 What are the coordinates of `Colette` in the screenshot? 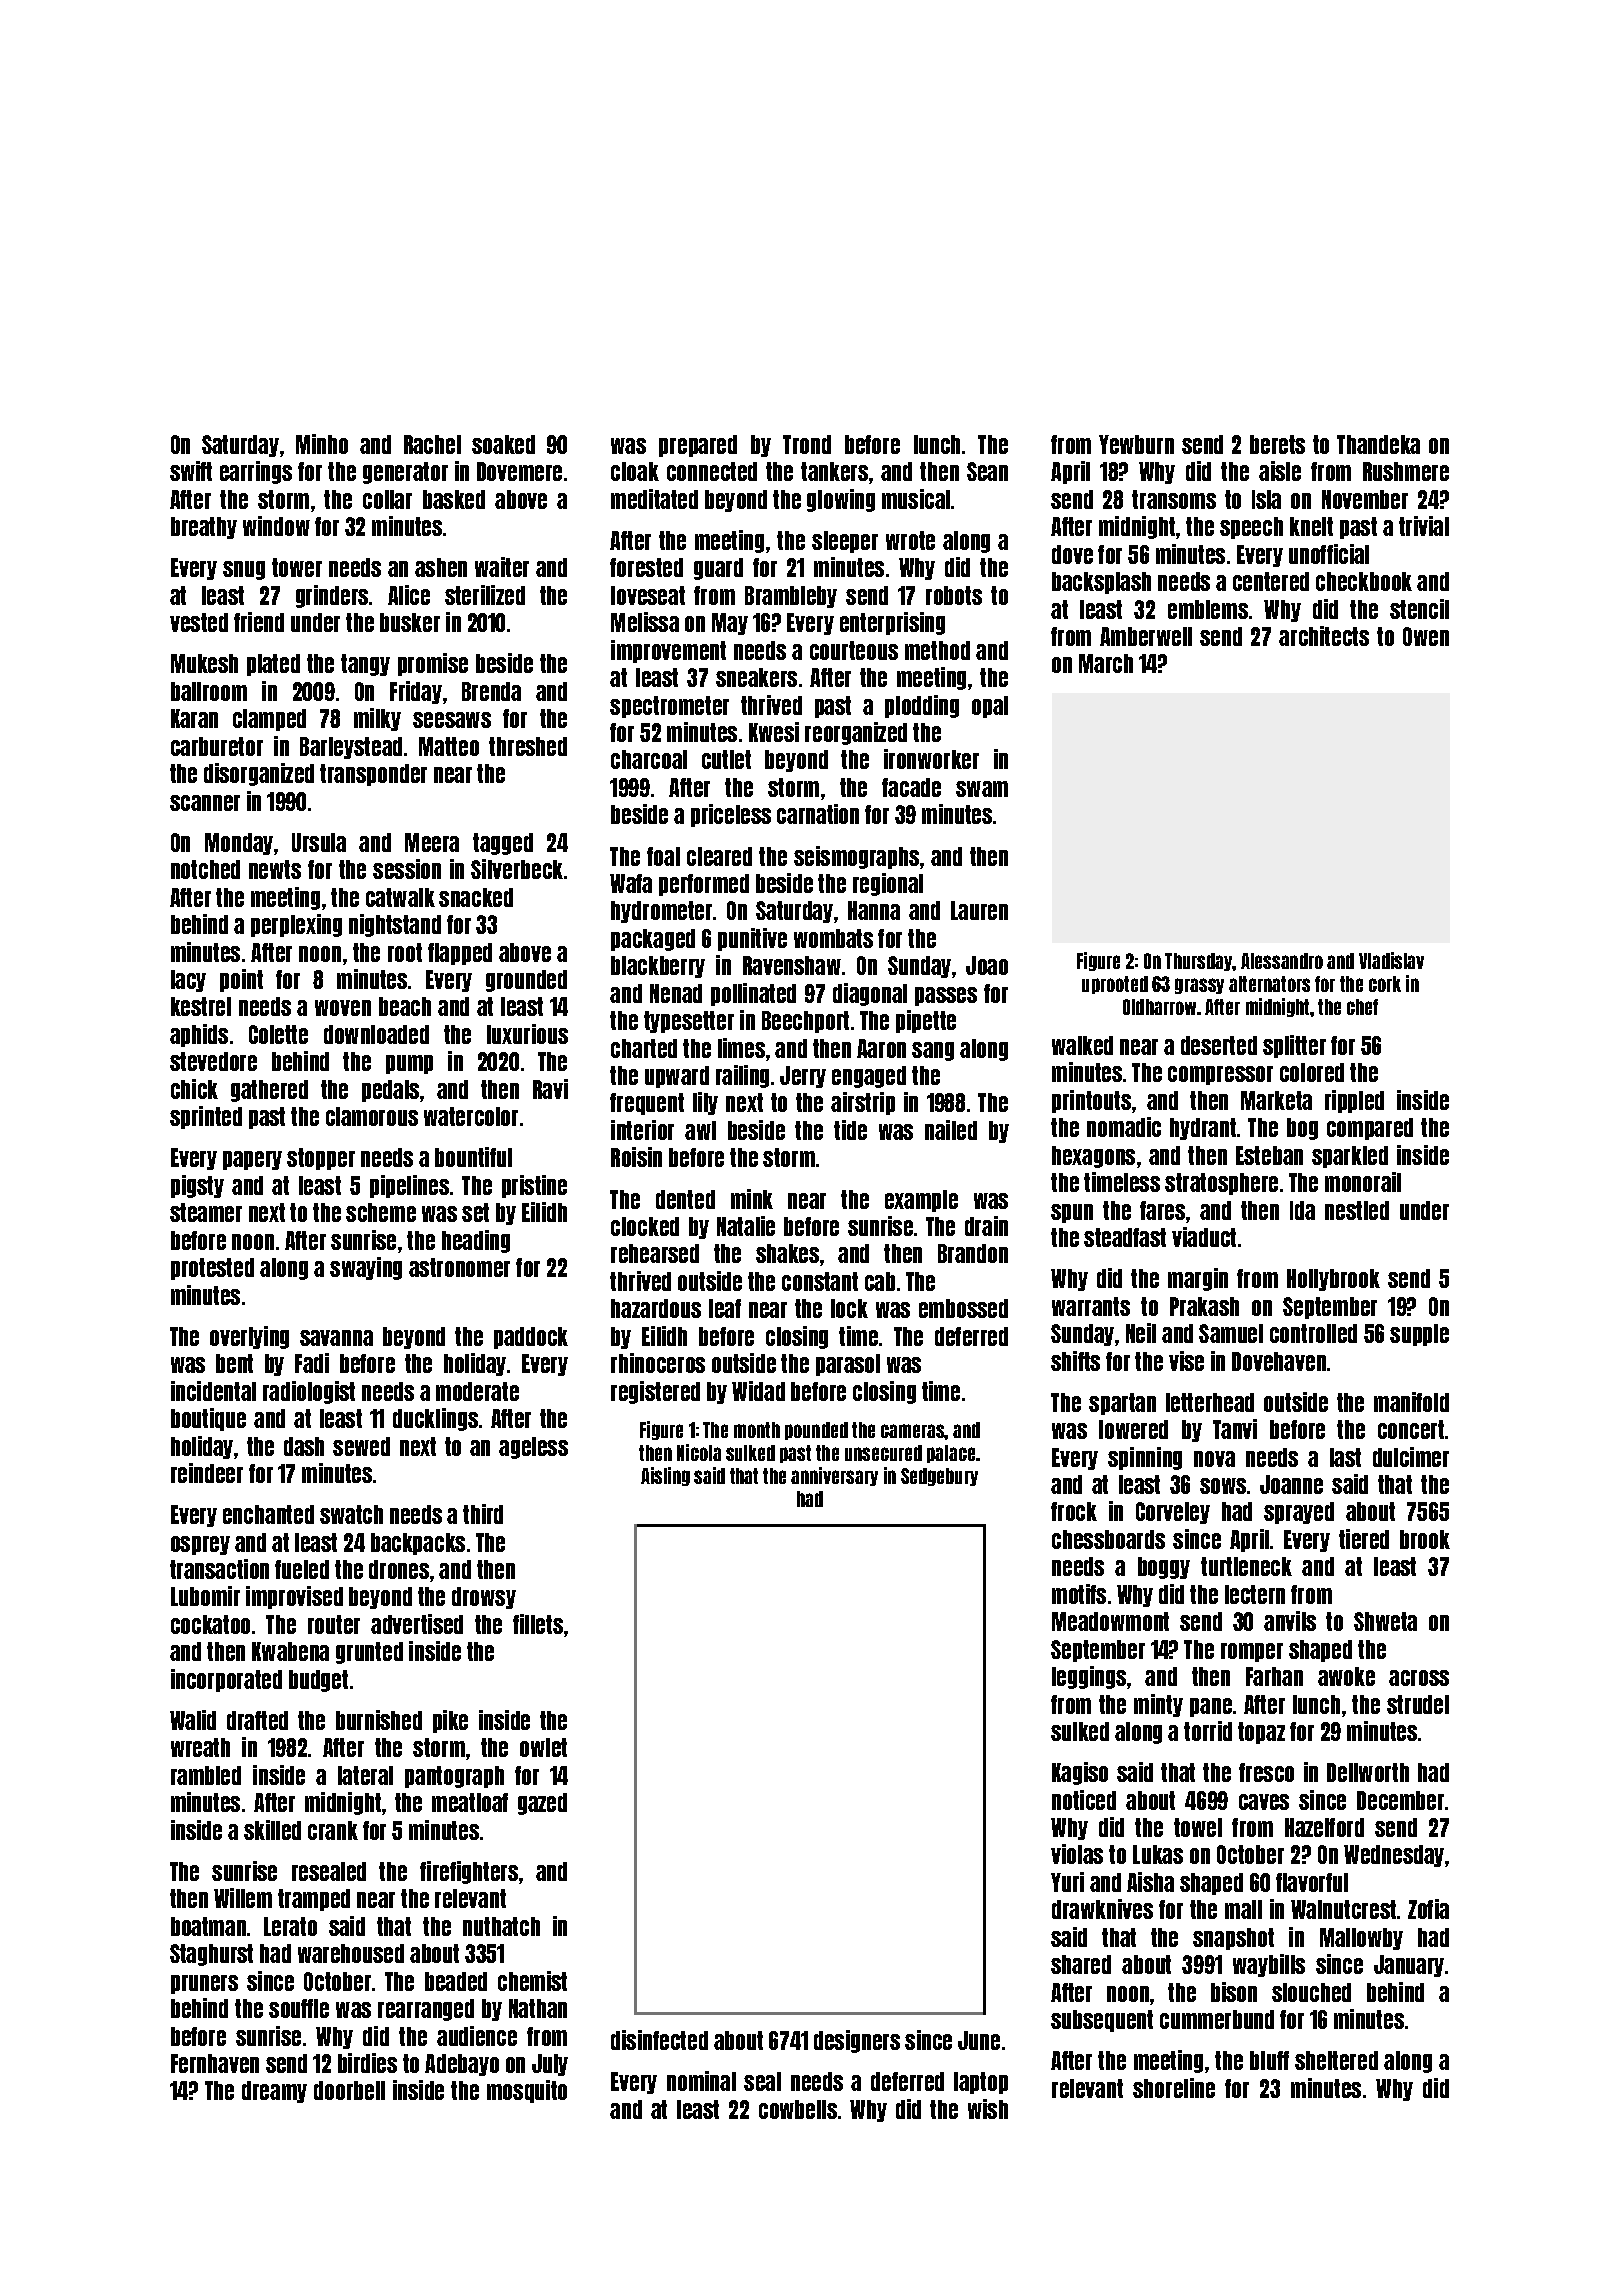 It's located at (278, 1034).
